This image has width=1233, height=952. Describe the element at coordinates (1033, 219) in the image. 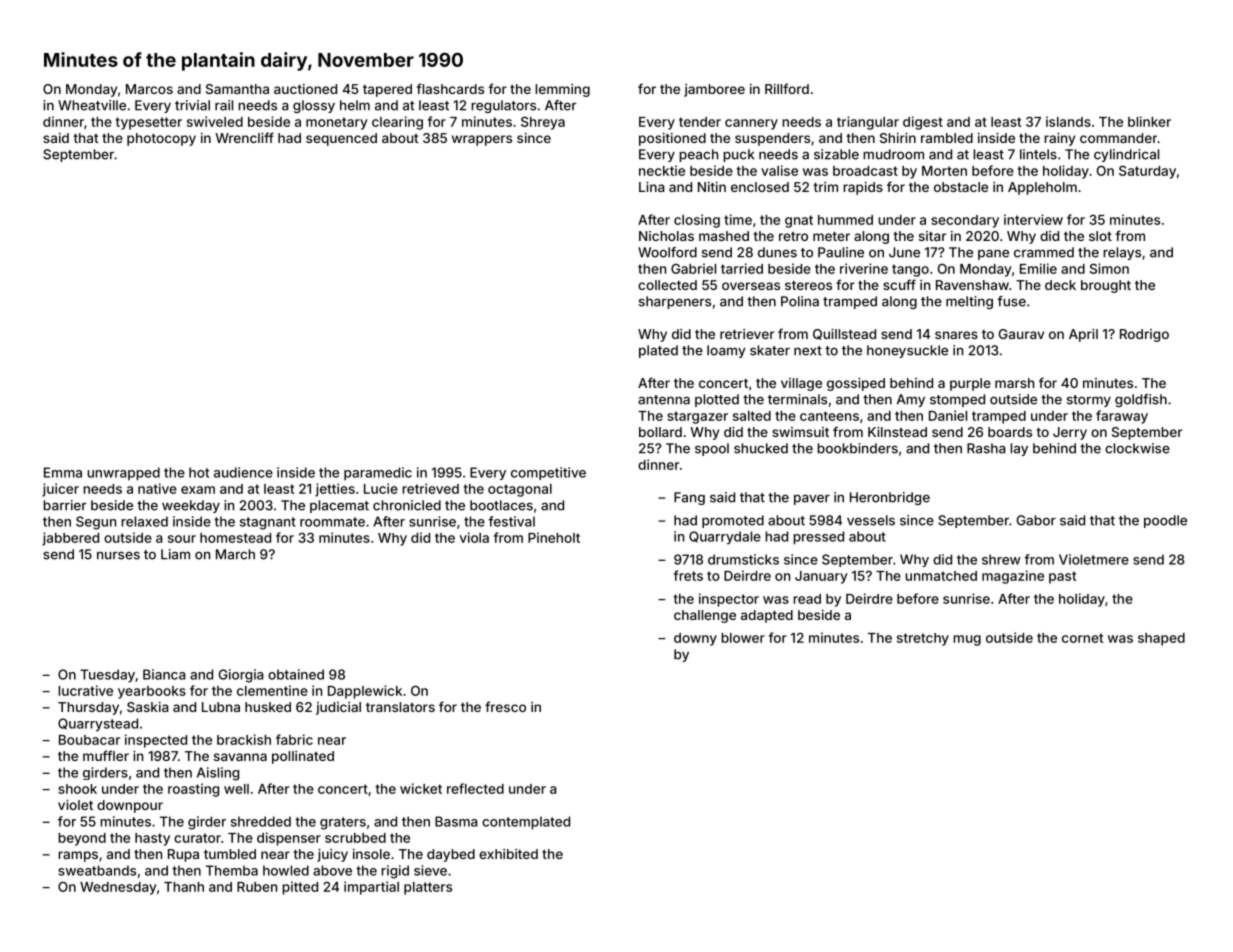

I see `interview` at that location.
